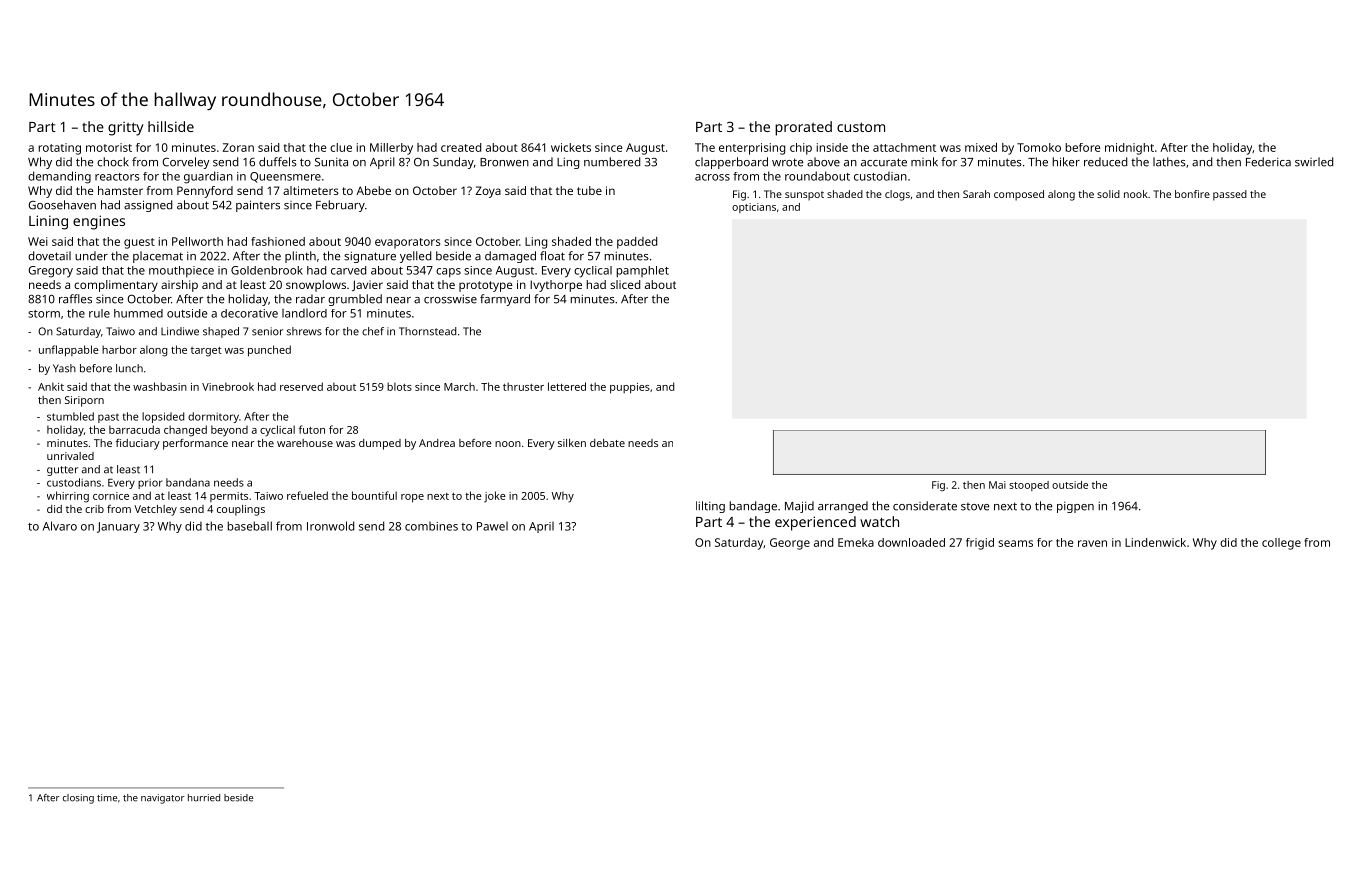 The height and width of the screenshot is (887, 1372). Describe the element at coordinates (78, 799) in the screenshot. I see `closing` at that location.
